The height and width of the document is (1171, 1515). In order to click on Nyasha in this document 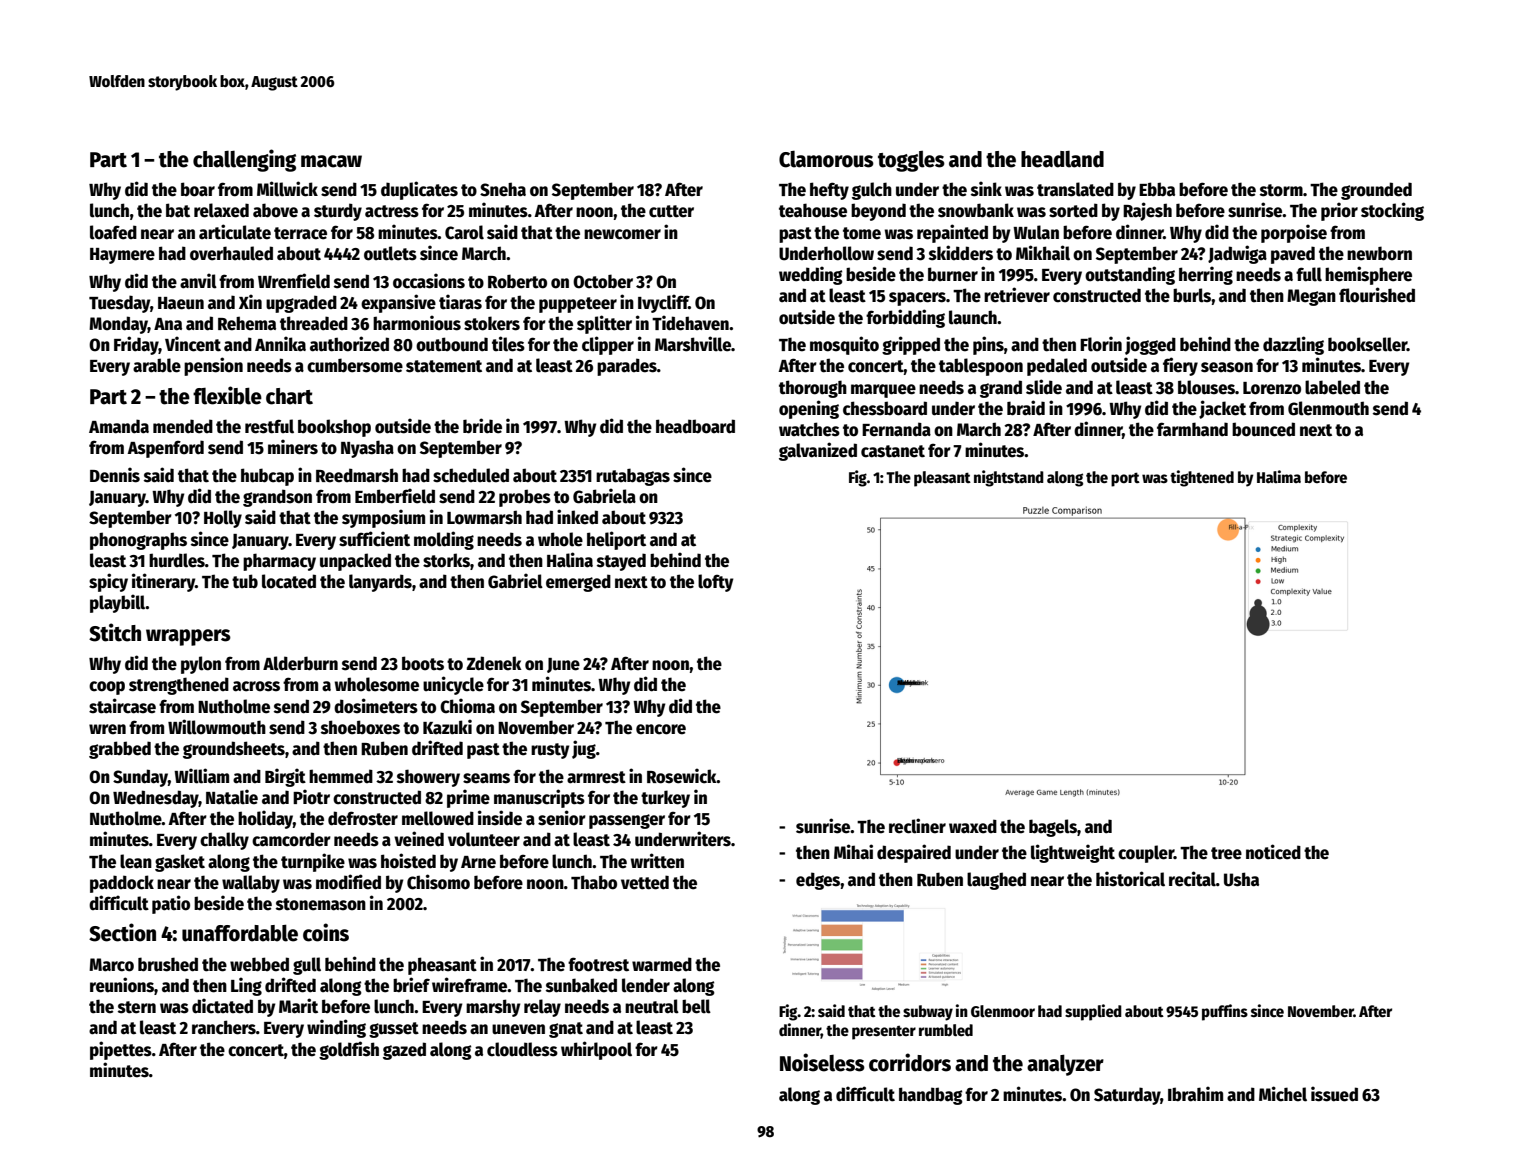, I will do `click(367, 449)`.
